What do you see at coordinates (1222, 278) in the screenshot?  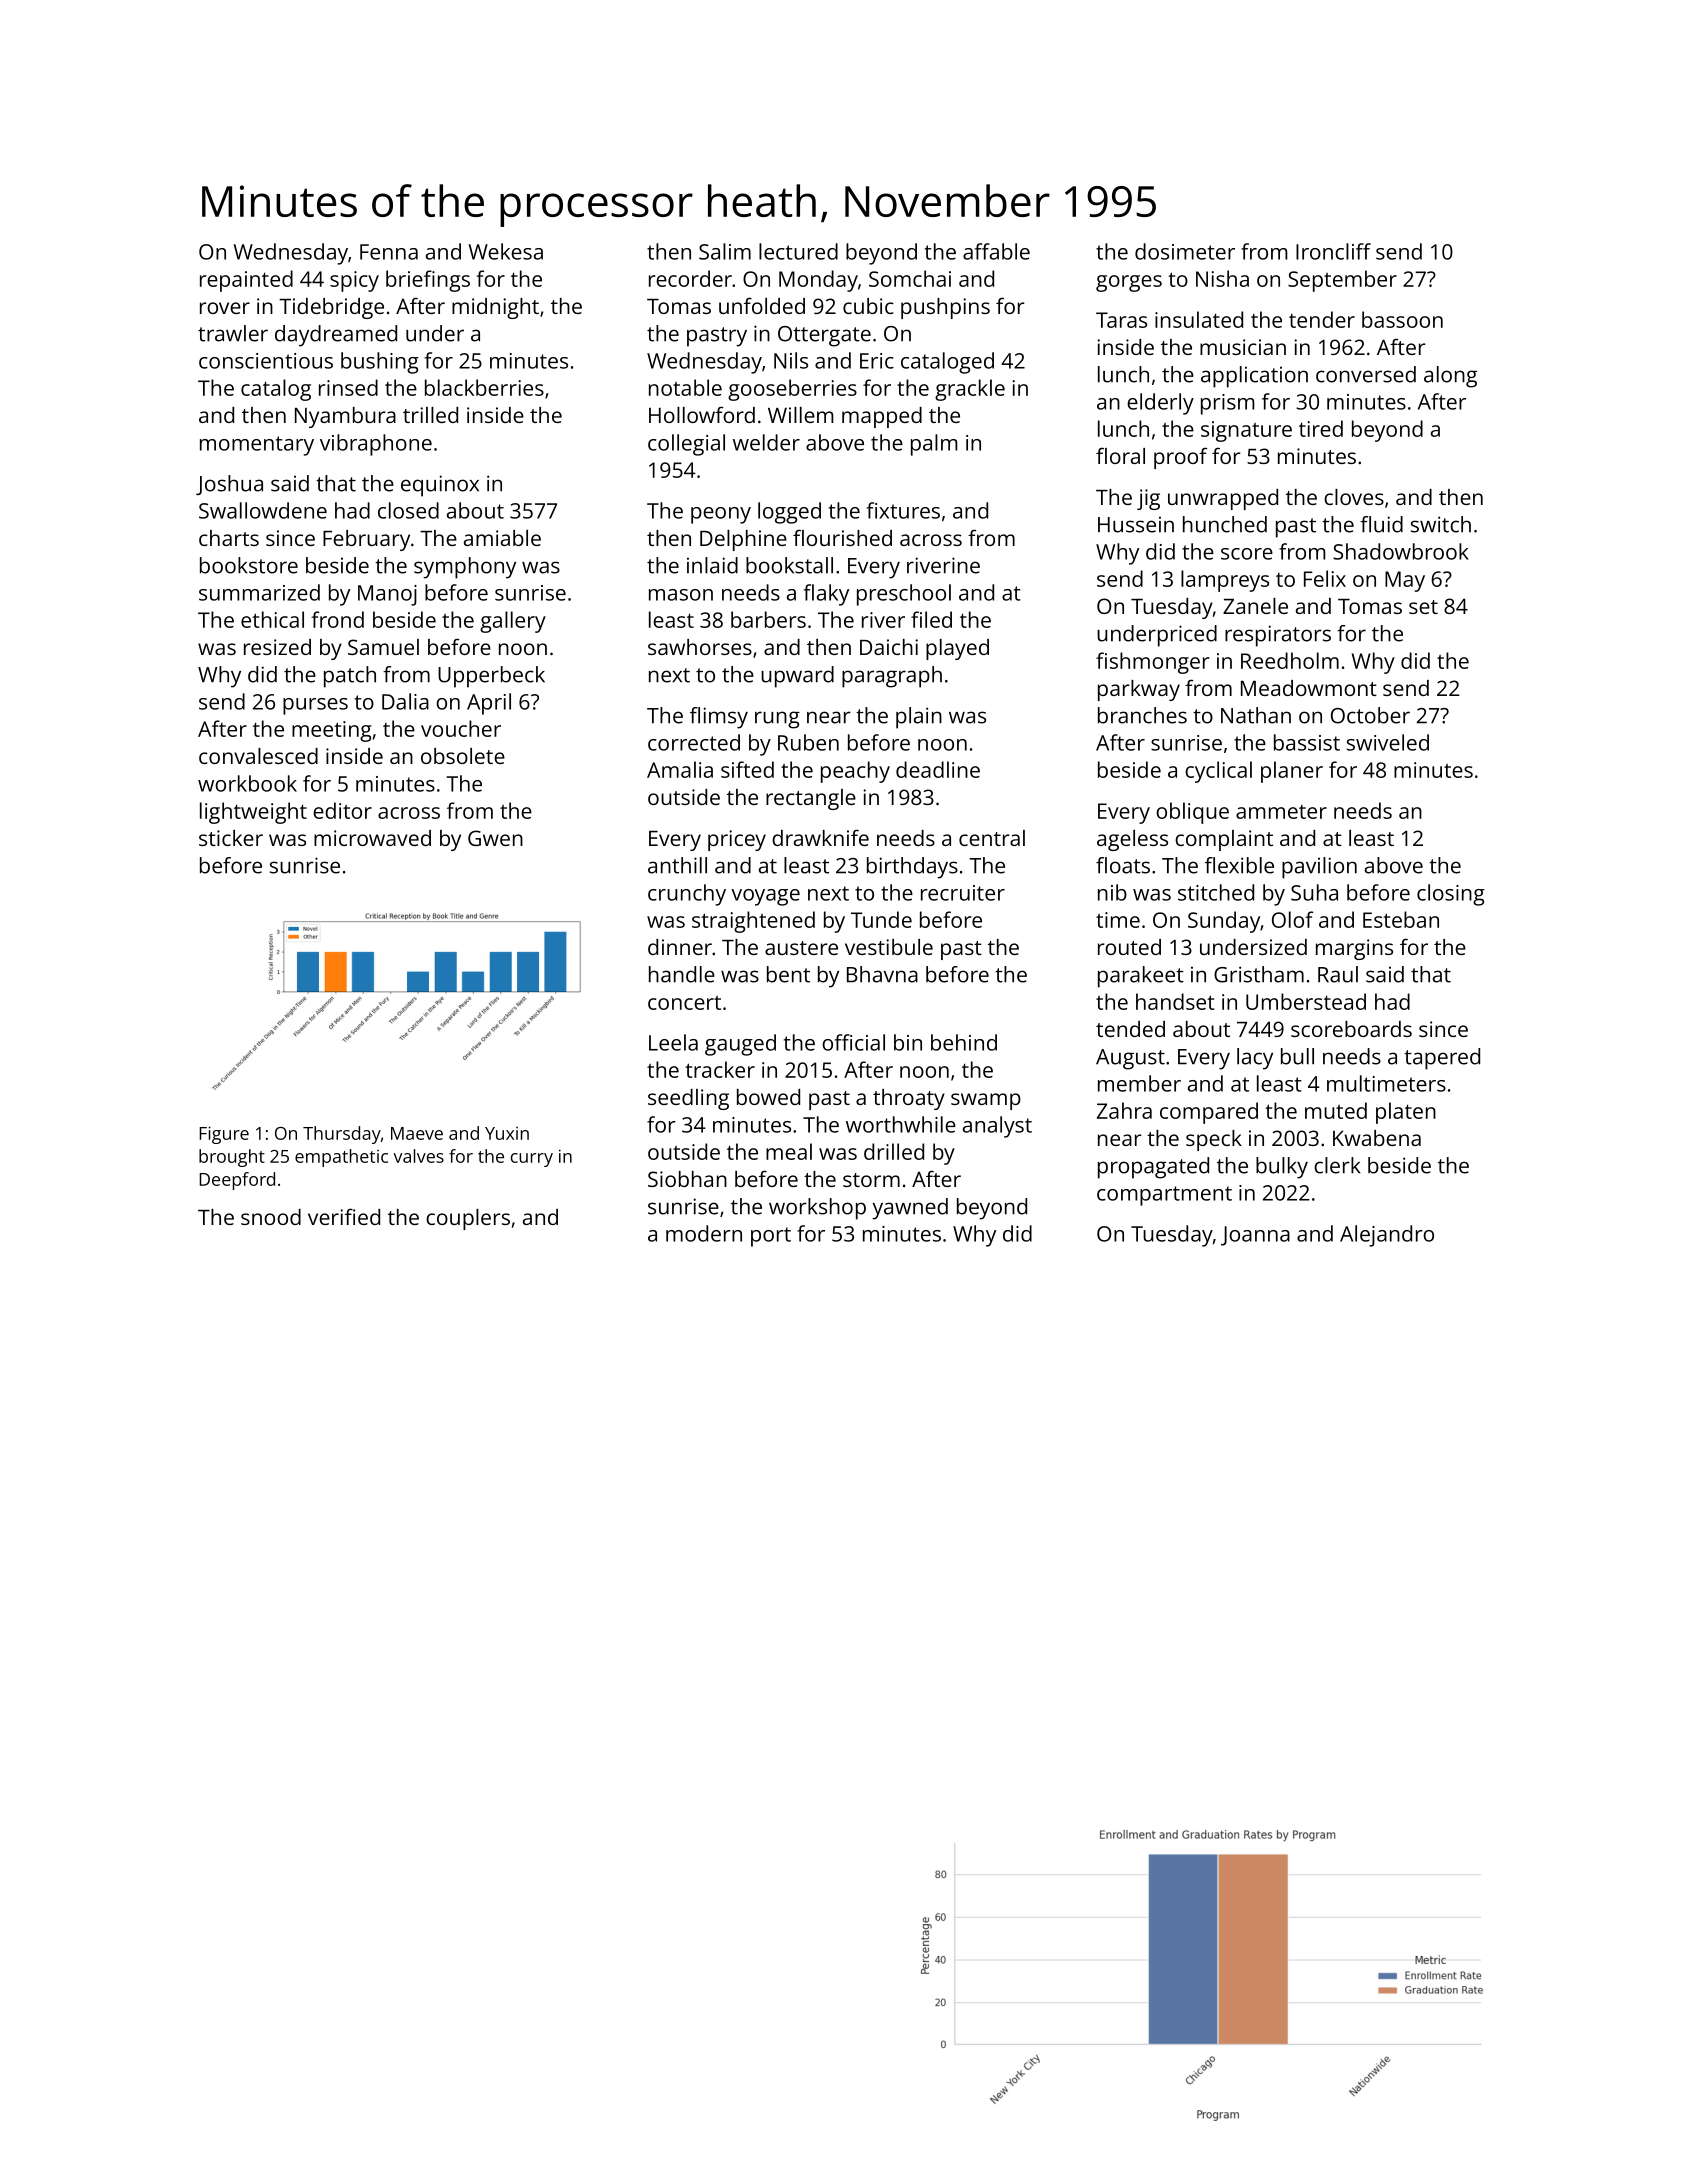 I see `Nisha` at bounding box center [1222, 278].
